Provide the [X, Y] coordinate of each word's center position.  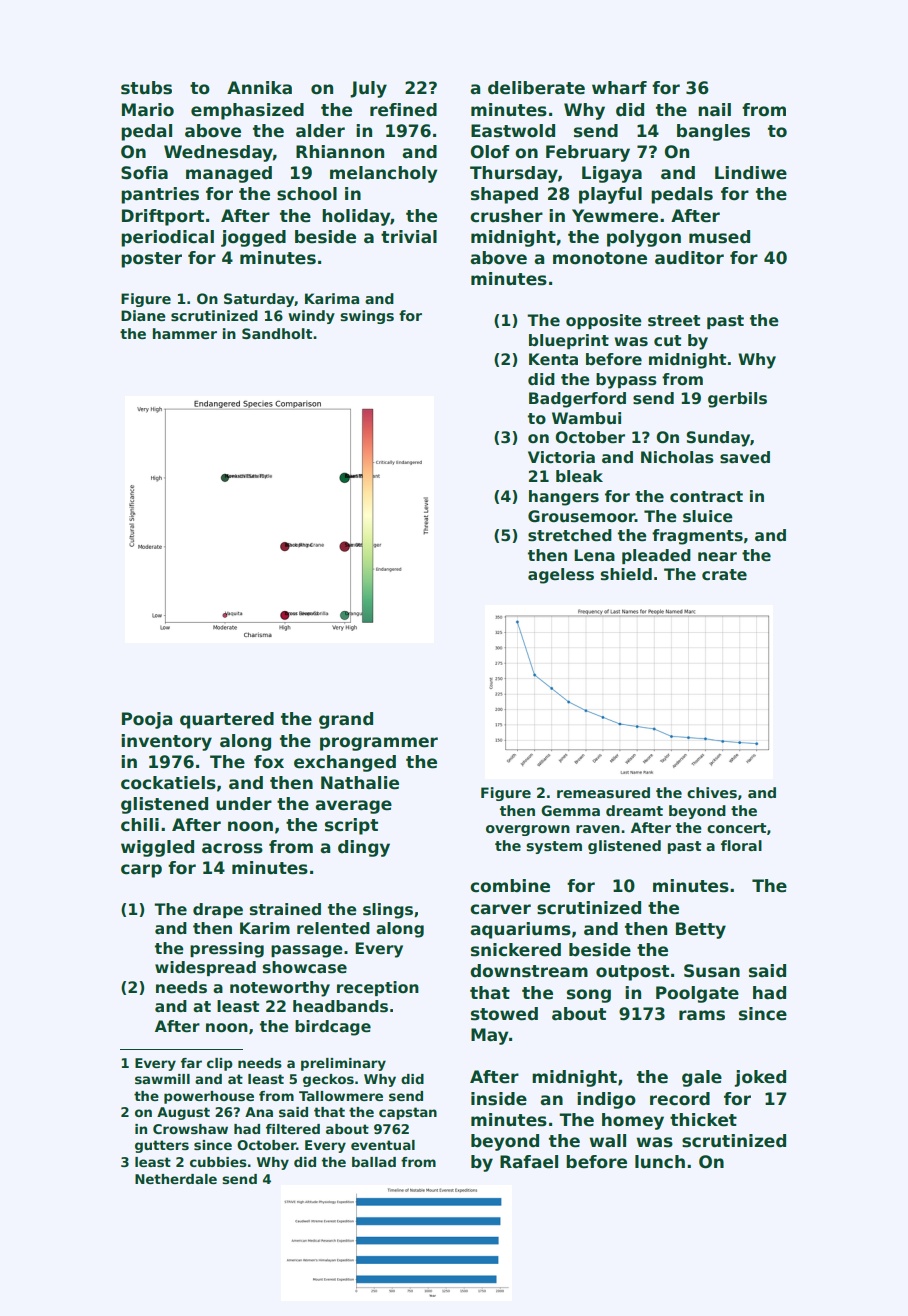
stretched [570, 535]
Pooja [147, 720]
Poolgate [697, 994]
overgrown [528, 830]
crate [724, 575]
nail [714, 110]
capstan [408, 1113]
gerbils [737, 400]
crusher [506, 216]
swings [367, 317]
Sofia [144, 173]
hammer [185, 333]
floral [741, 845]
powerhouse [209, 1097]
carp [141, 871]
